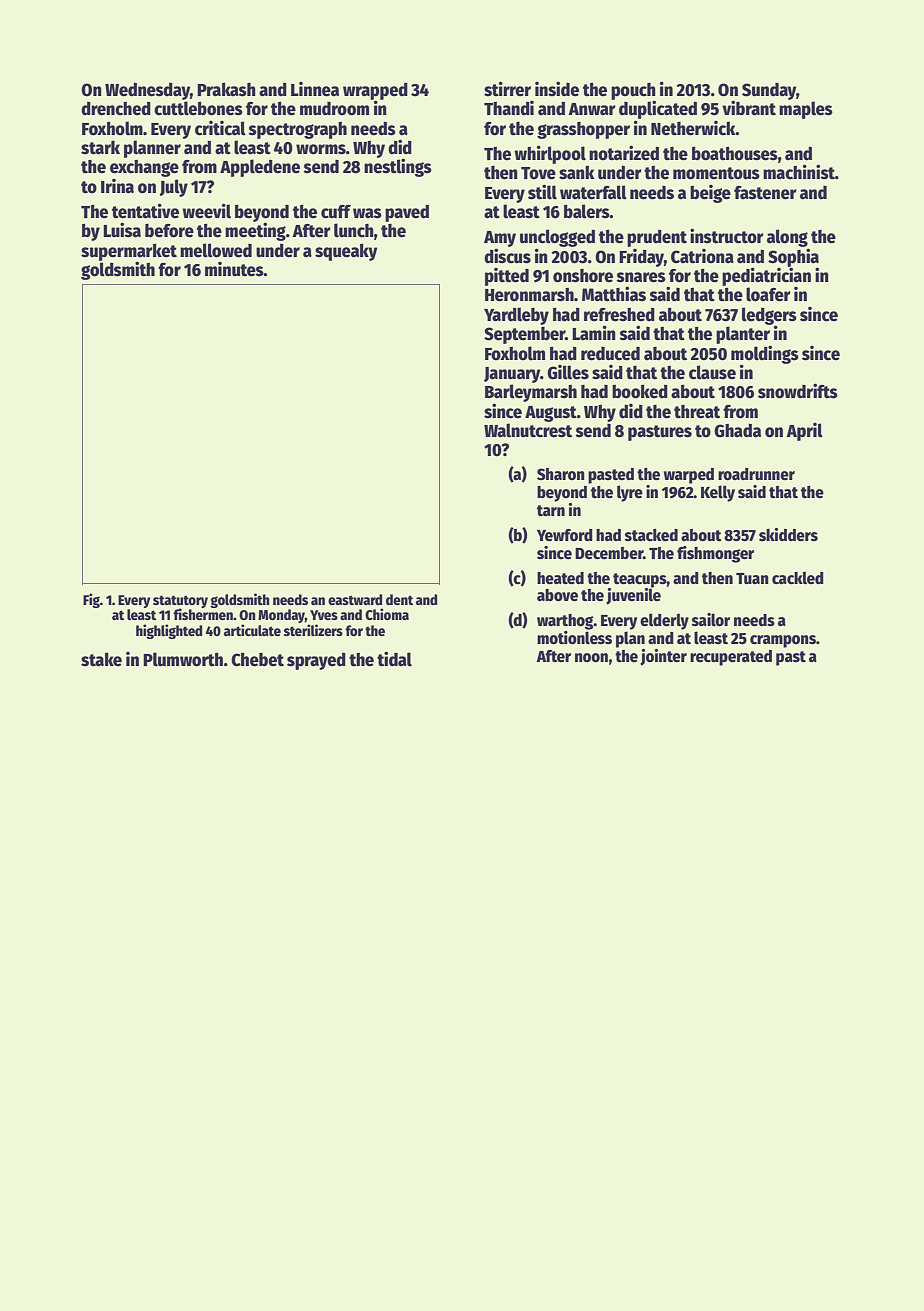 This page has height=1311, width=924. Describe the element at coordinates (524, 335) in the page. I see `September` at that location.
